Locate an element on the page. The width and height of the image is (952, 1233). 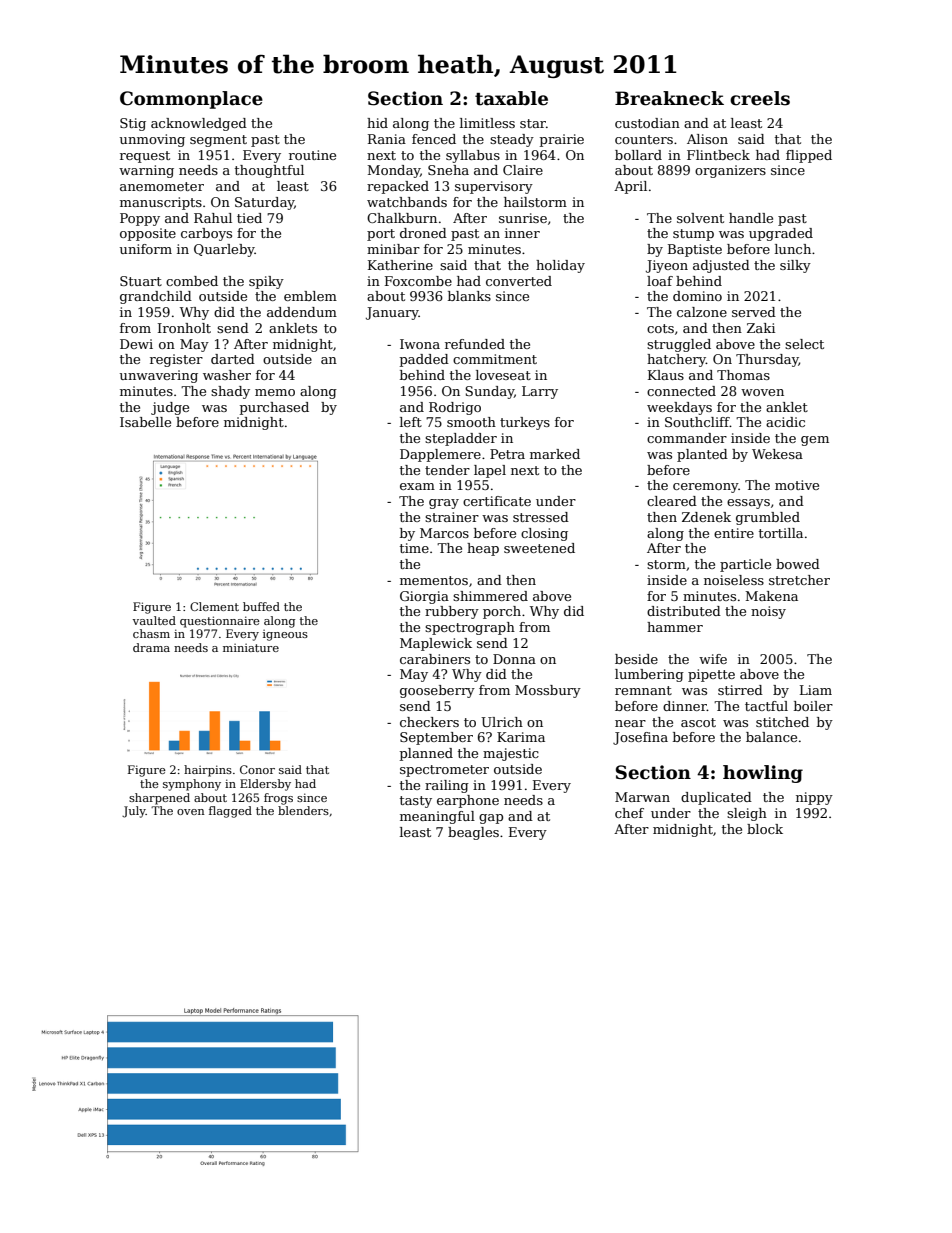
Breakneck is located at coordinates (669, 98).
